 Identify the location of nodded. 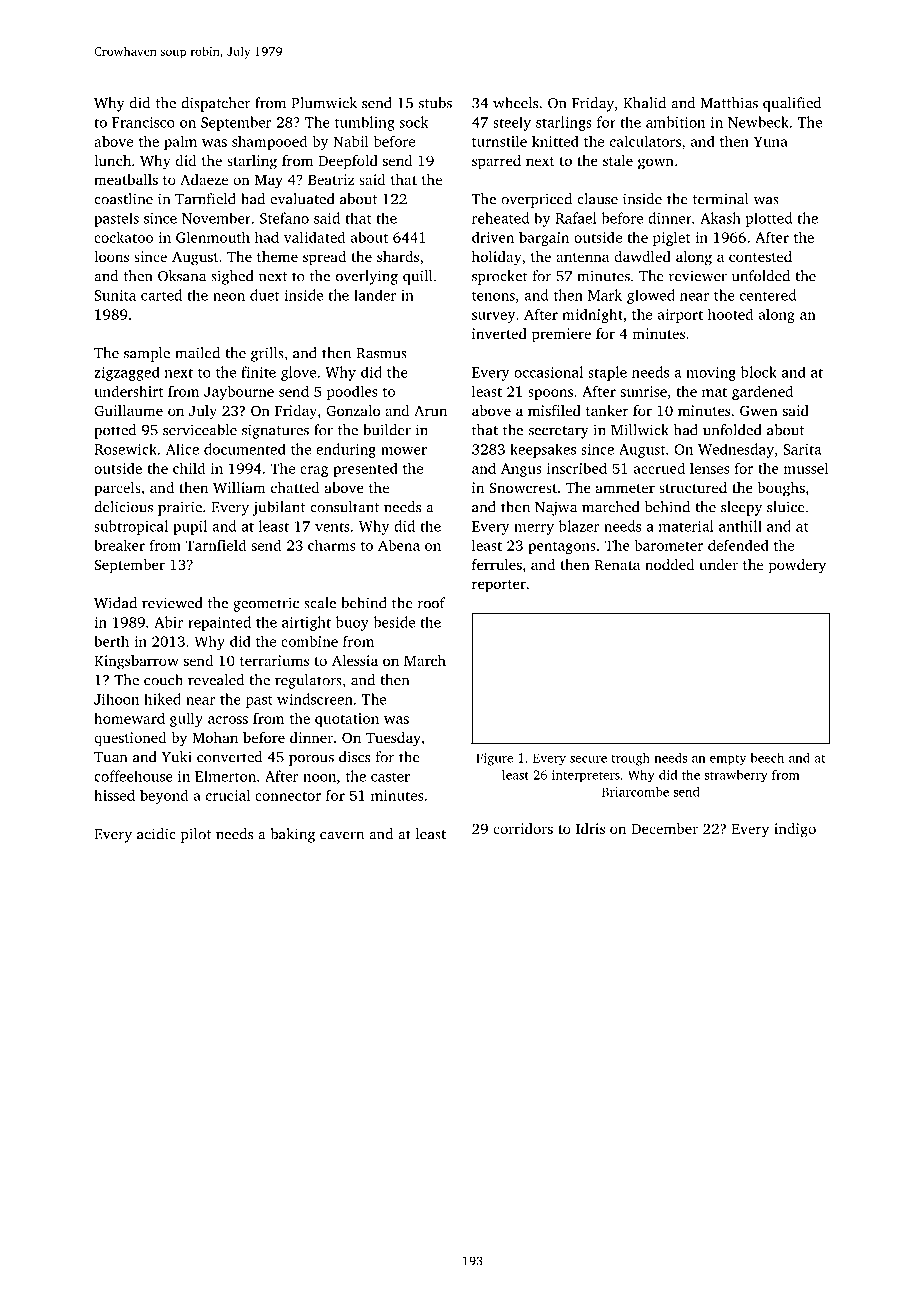
(669, 564).
